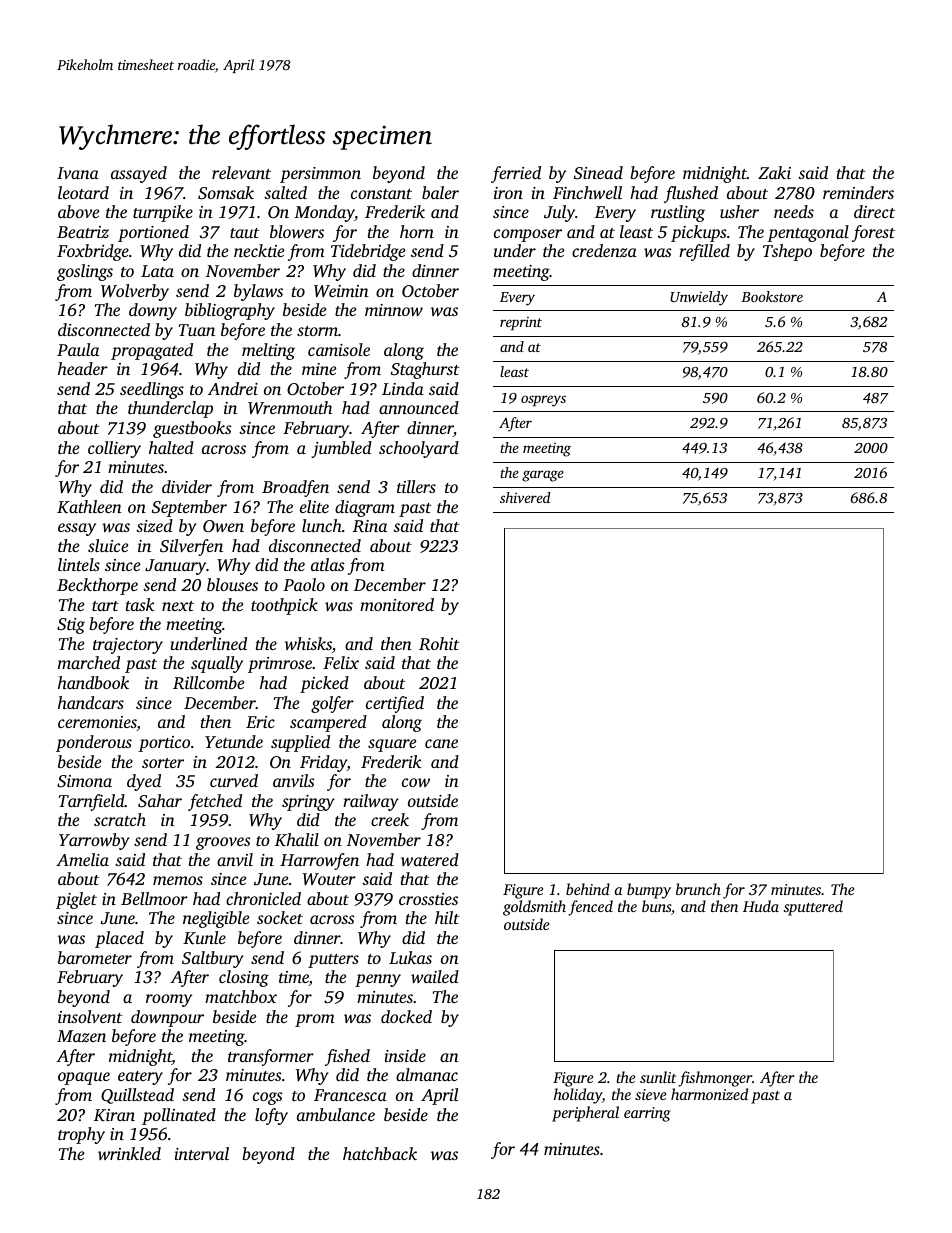 The height and width of the screenshot is (1233, 952). What do you see at coordinates (427, 1074) in the screenshot?
I see `almanac` at bounding box center [427, 1074].
